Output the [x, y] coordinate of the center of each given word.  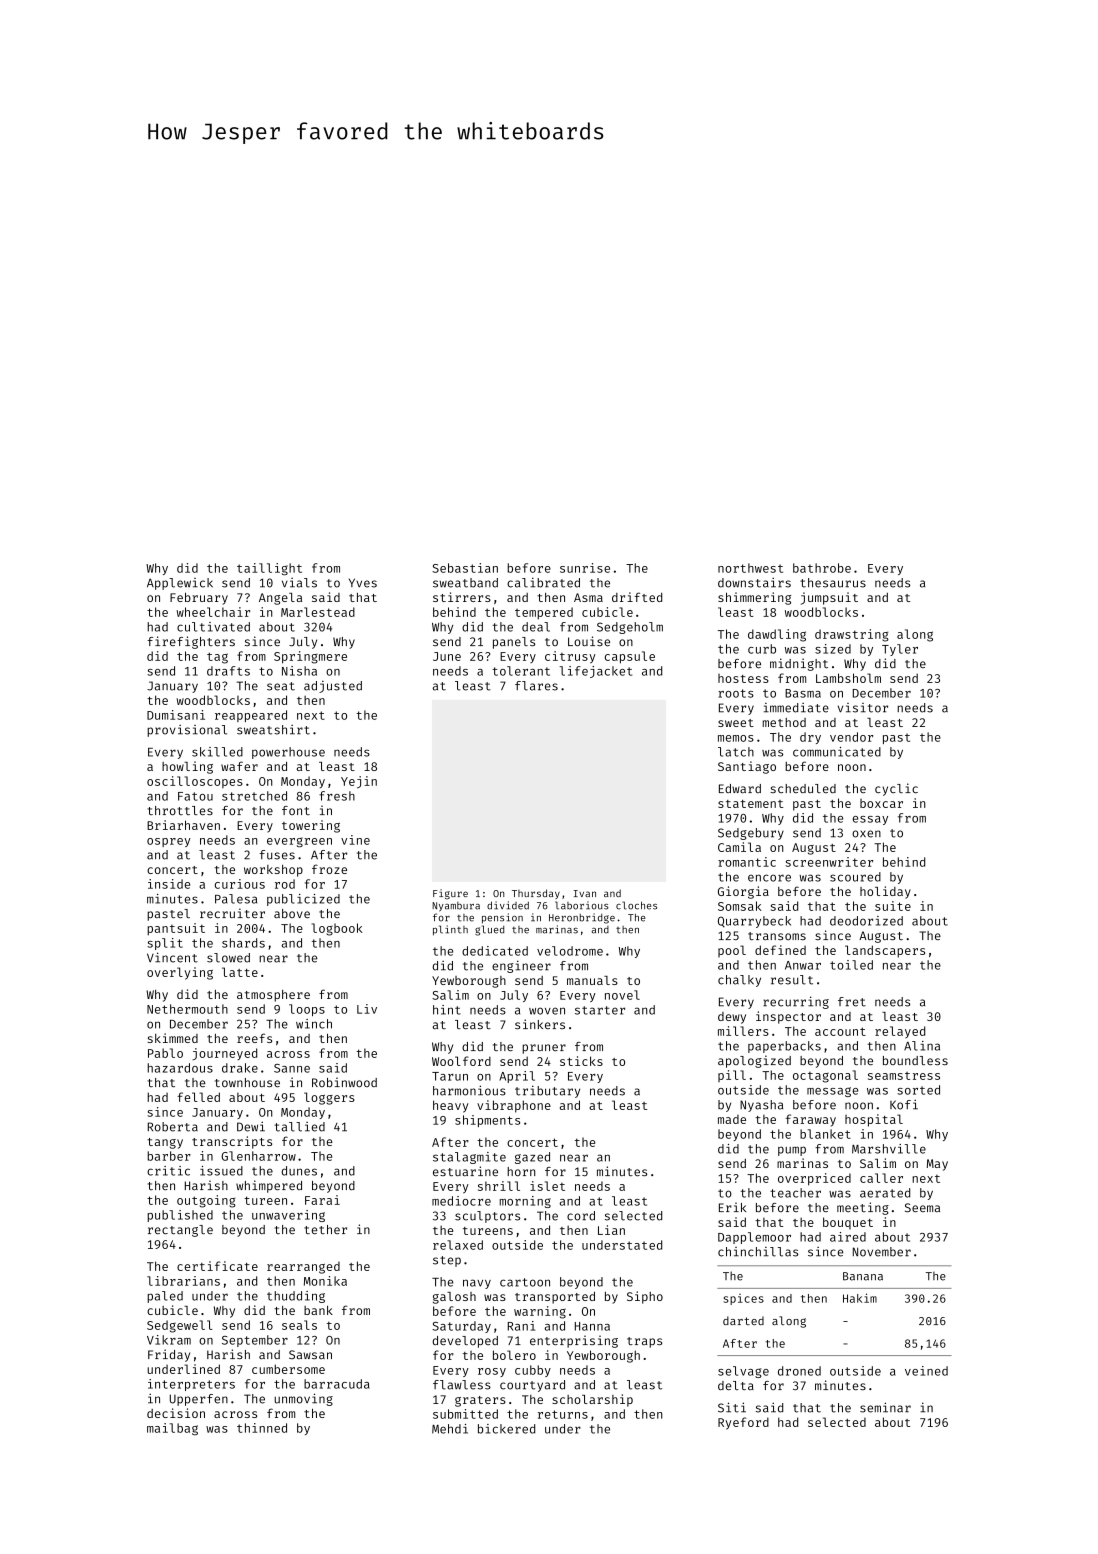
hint [447, 1010]
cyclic [896, 789]
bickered [506, 1429]
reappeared [251, 716]
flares [536, 686]
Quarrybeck [754, 922]
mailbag [172, 1429]
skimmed [173, 1038]
